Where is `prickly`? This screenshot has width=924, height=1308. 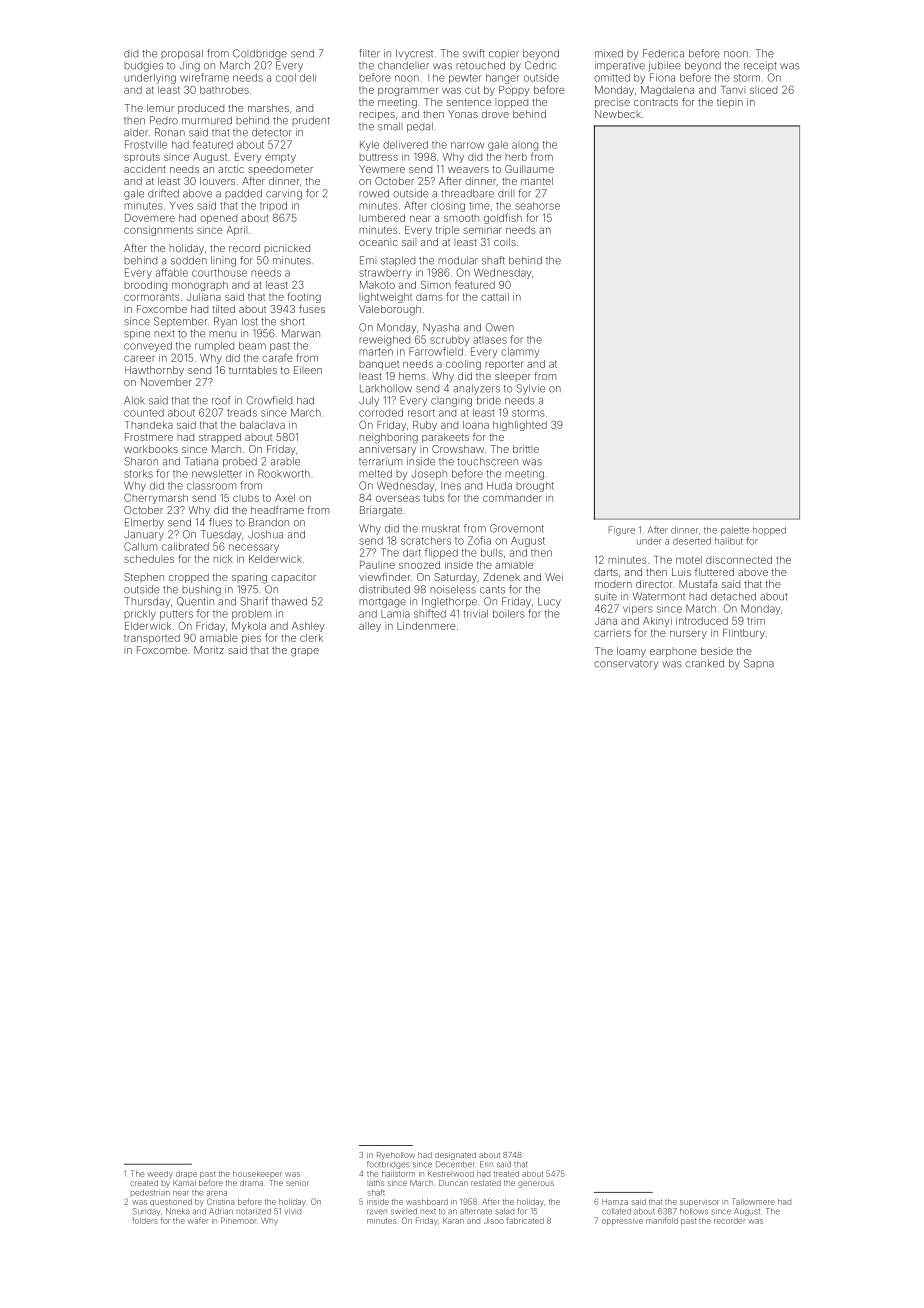
prickly is located at coordinates (140, 615).
